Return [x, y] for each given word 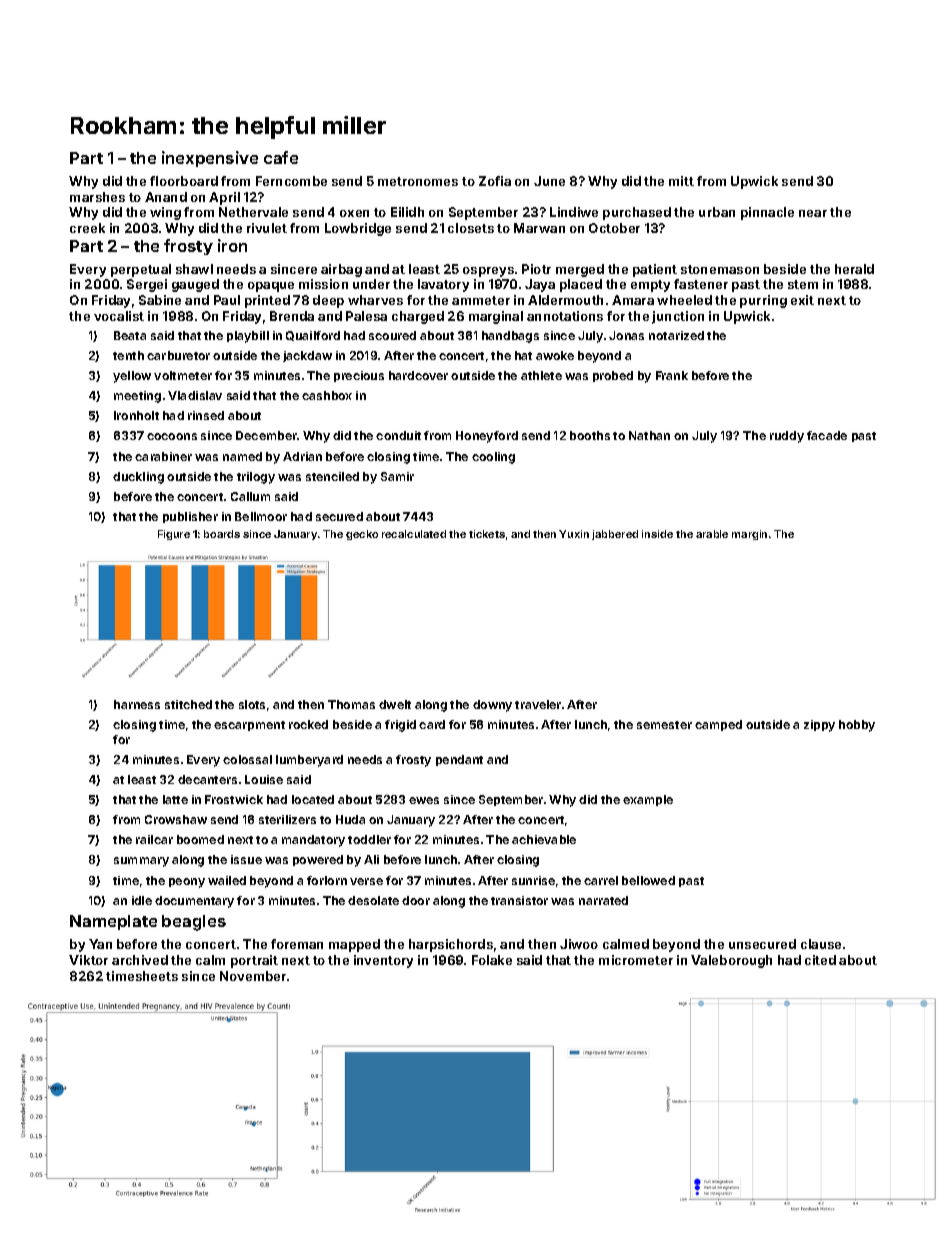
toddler [369, 839]
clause [821, 944]
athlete [541, 375]
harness [137, 704]
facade [827, 435]
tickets [487, 534]
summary [141, 862]
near [813, 213]
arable [712, 534]
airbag [341, 270]
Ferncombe [291, 181]
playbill [248, 337]
